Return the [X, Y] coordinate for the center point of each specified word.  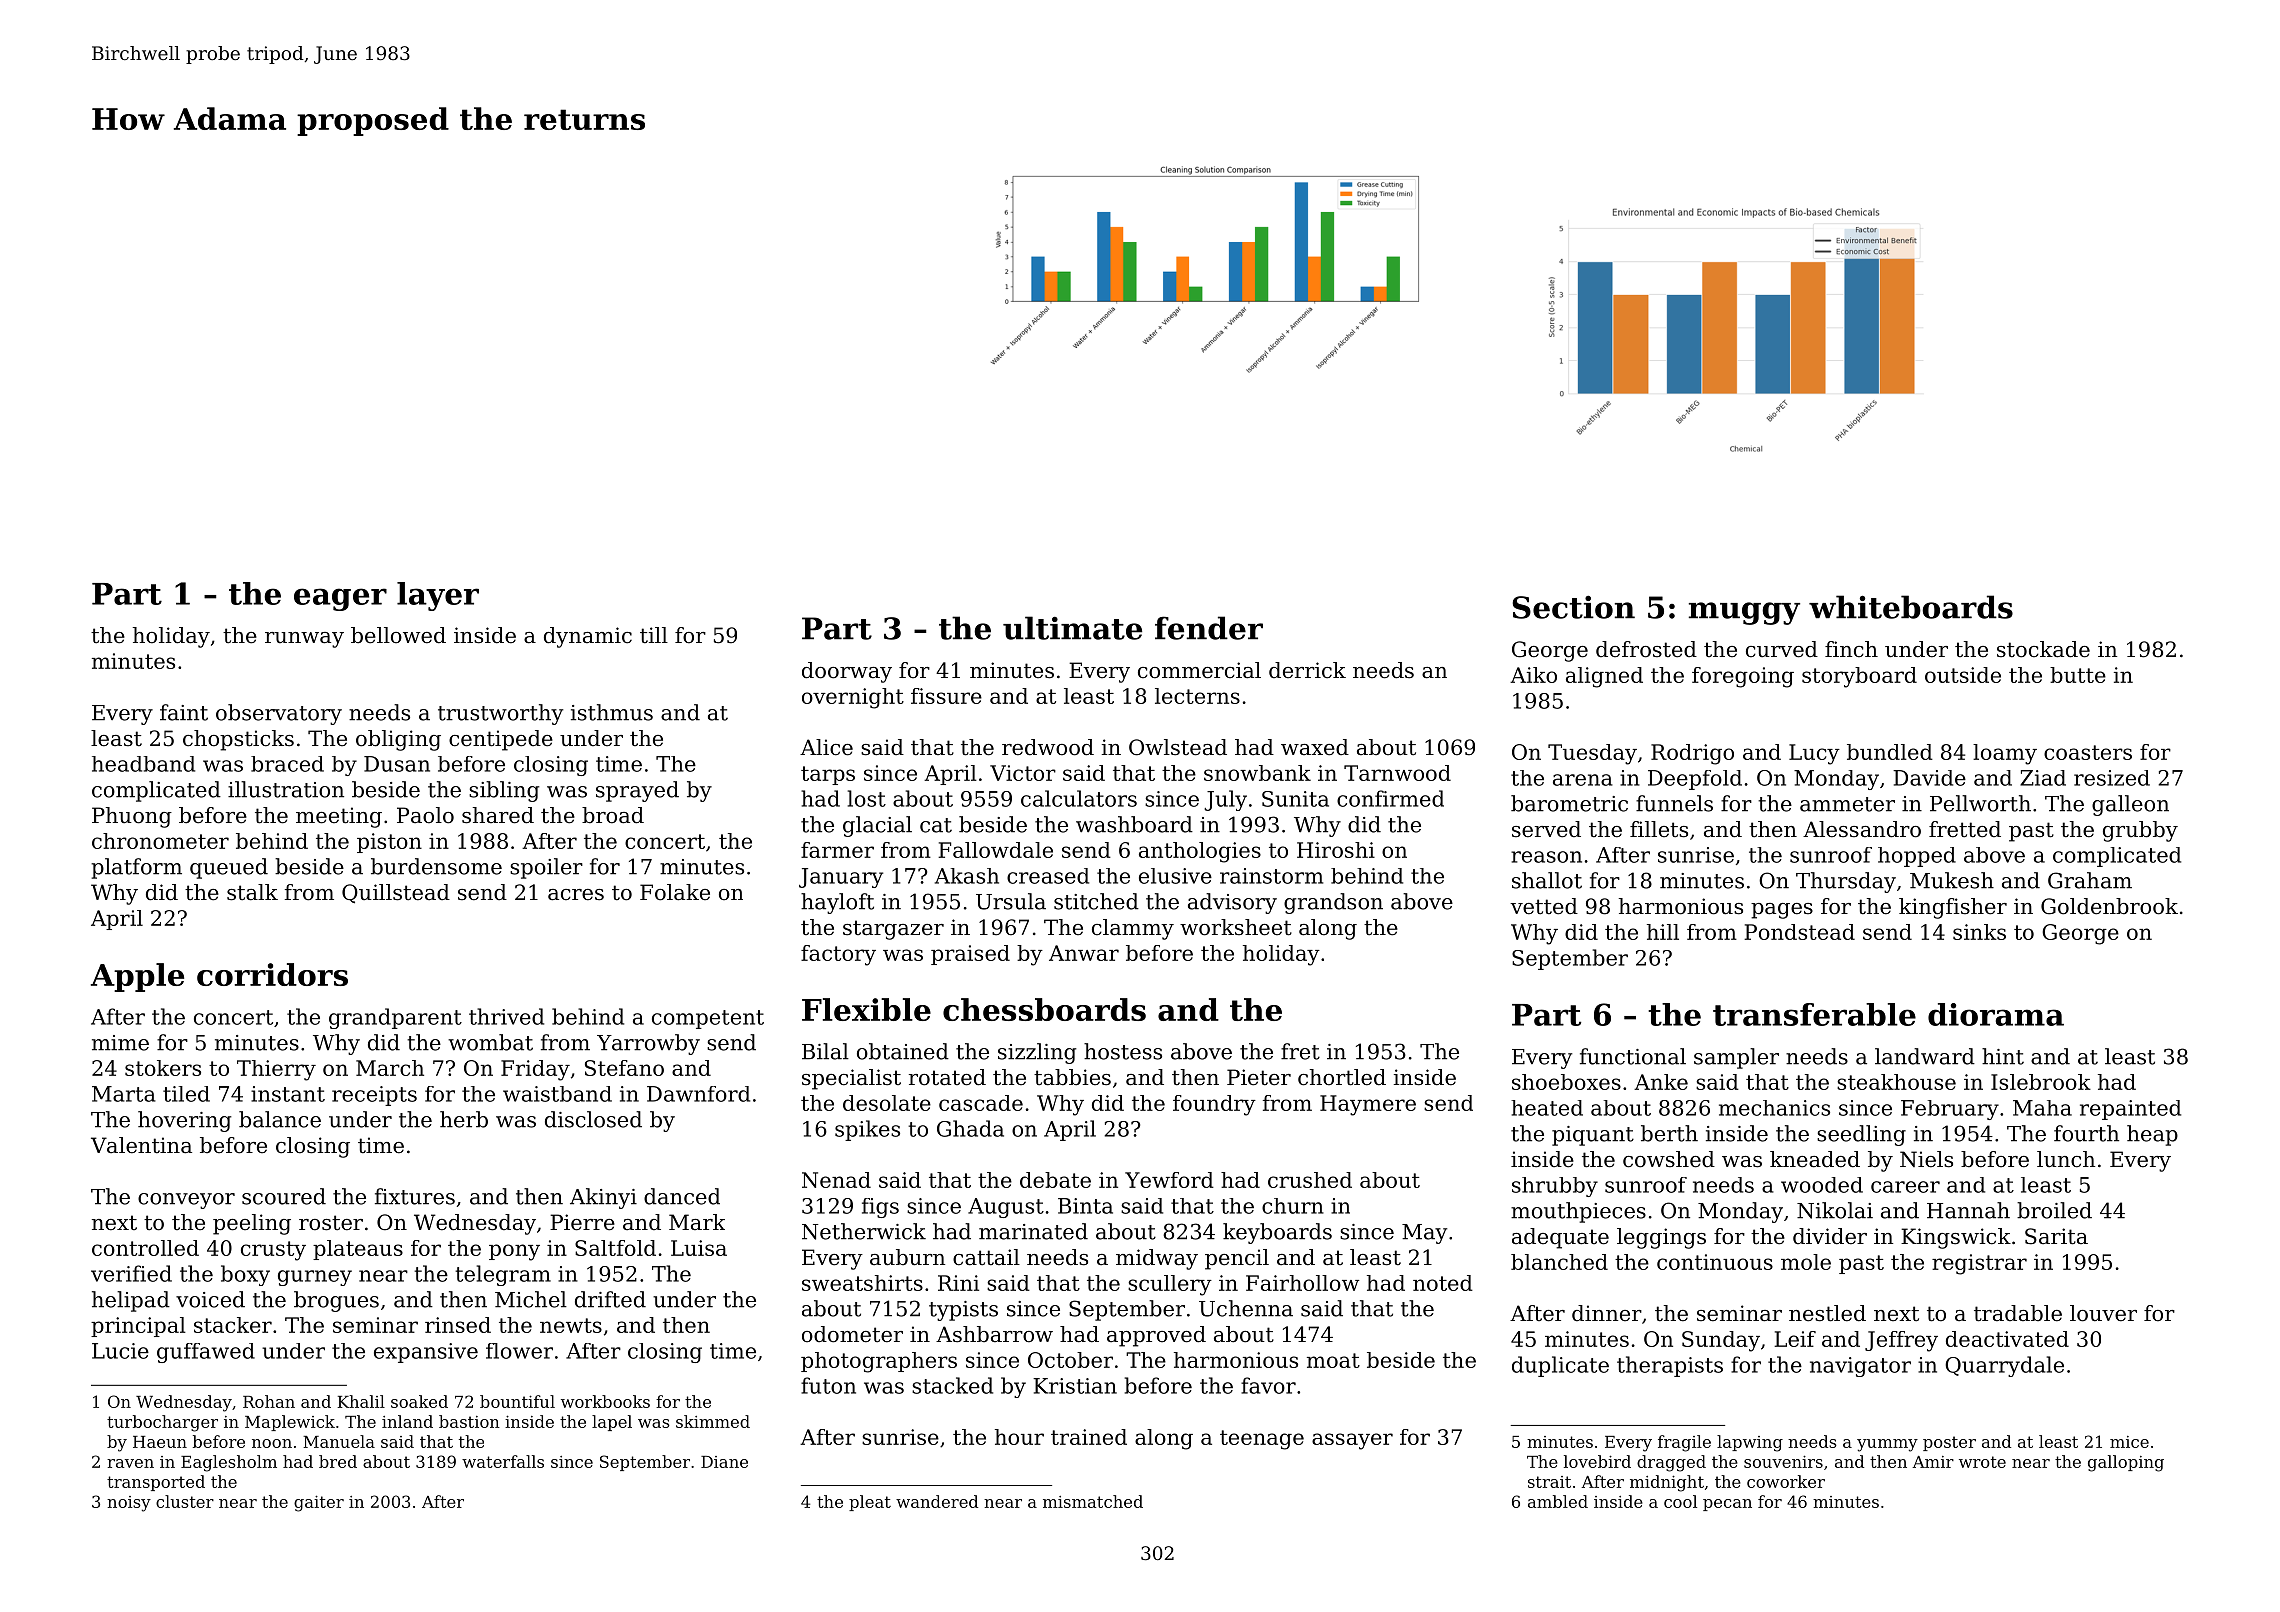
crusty [273, 1251]
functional [1633, 1056]
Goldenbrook [2109, 906]
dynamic [588, 637]
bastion [469, 1421]
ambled [1558, 1501]
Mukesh [1952, 880]
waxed [1315, 747]
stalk [252, 892]
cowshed [1669, 1159]
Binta [1085, 1206]
